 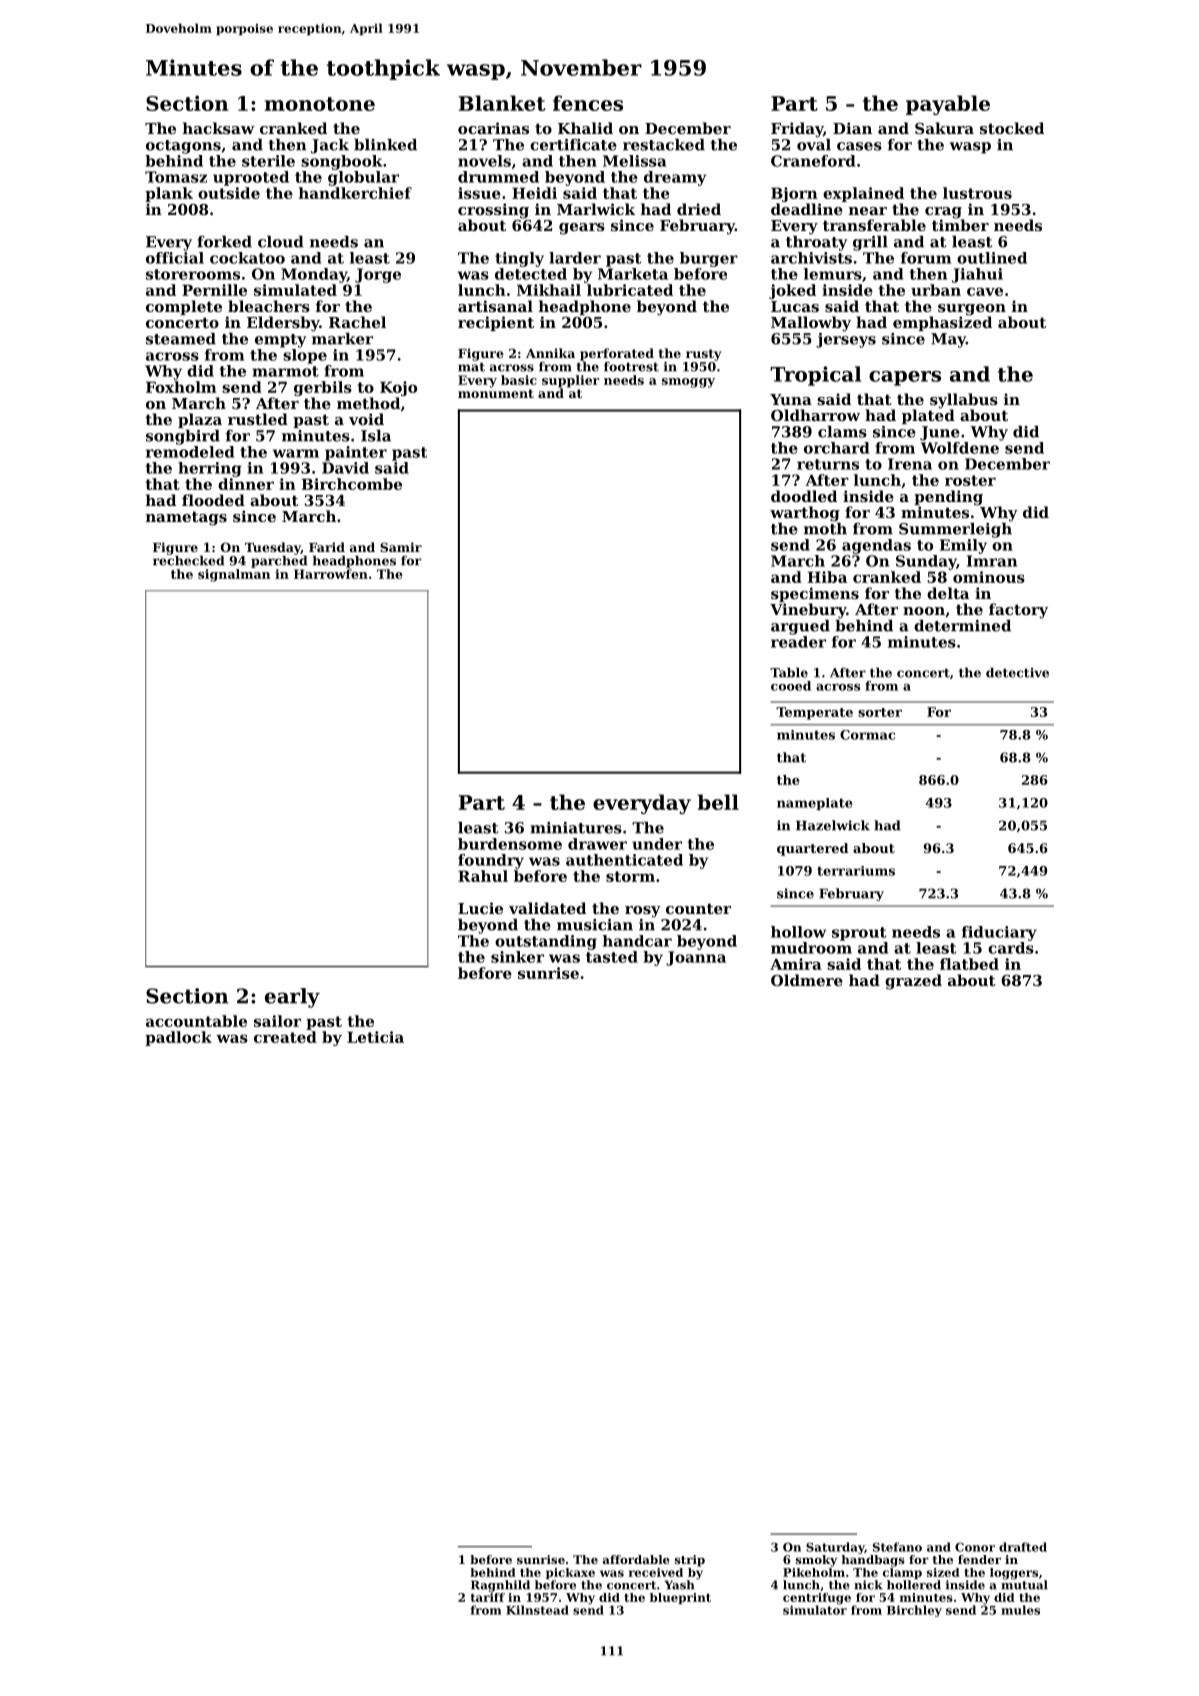 What do you see at coordinates (804, 496) in the screenshot?
I see `doodled` at bounding box center [804, 496].
